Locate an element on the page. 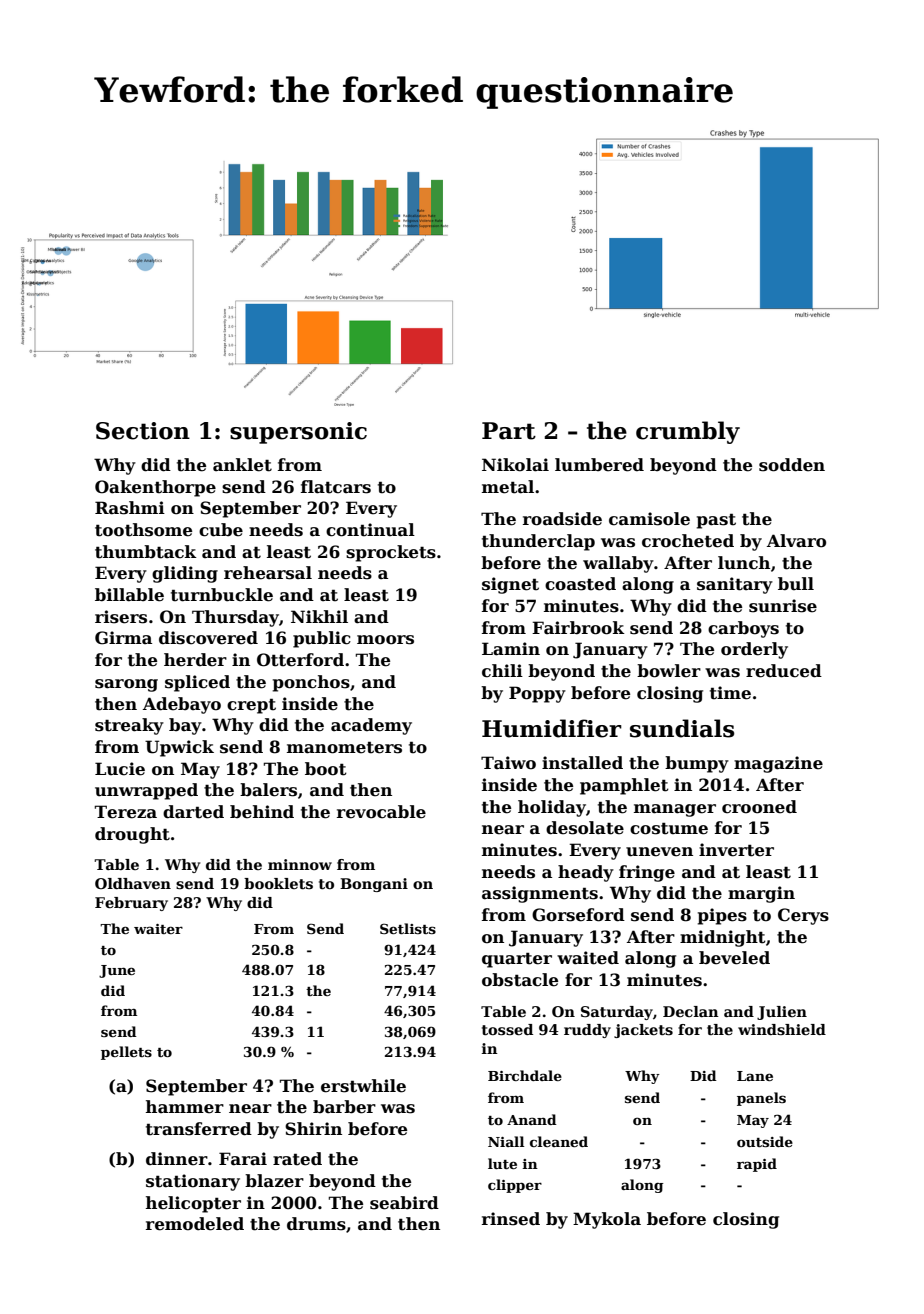 The image size is (924, 1314). revocable is located at coordinates (381, 812).
